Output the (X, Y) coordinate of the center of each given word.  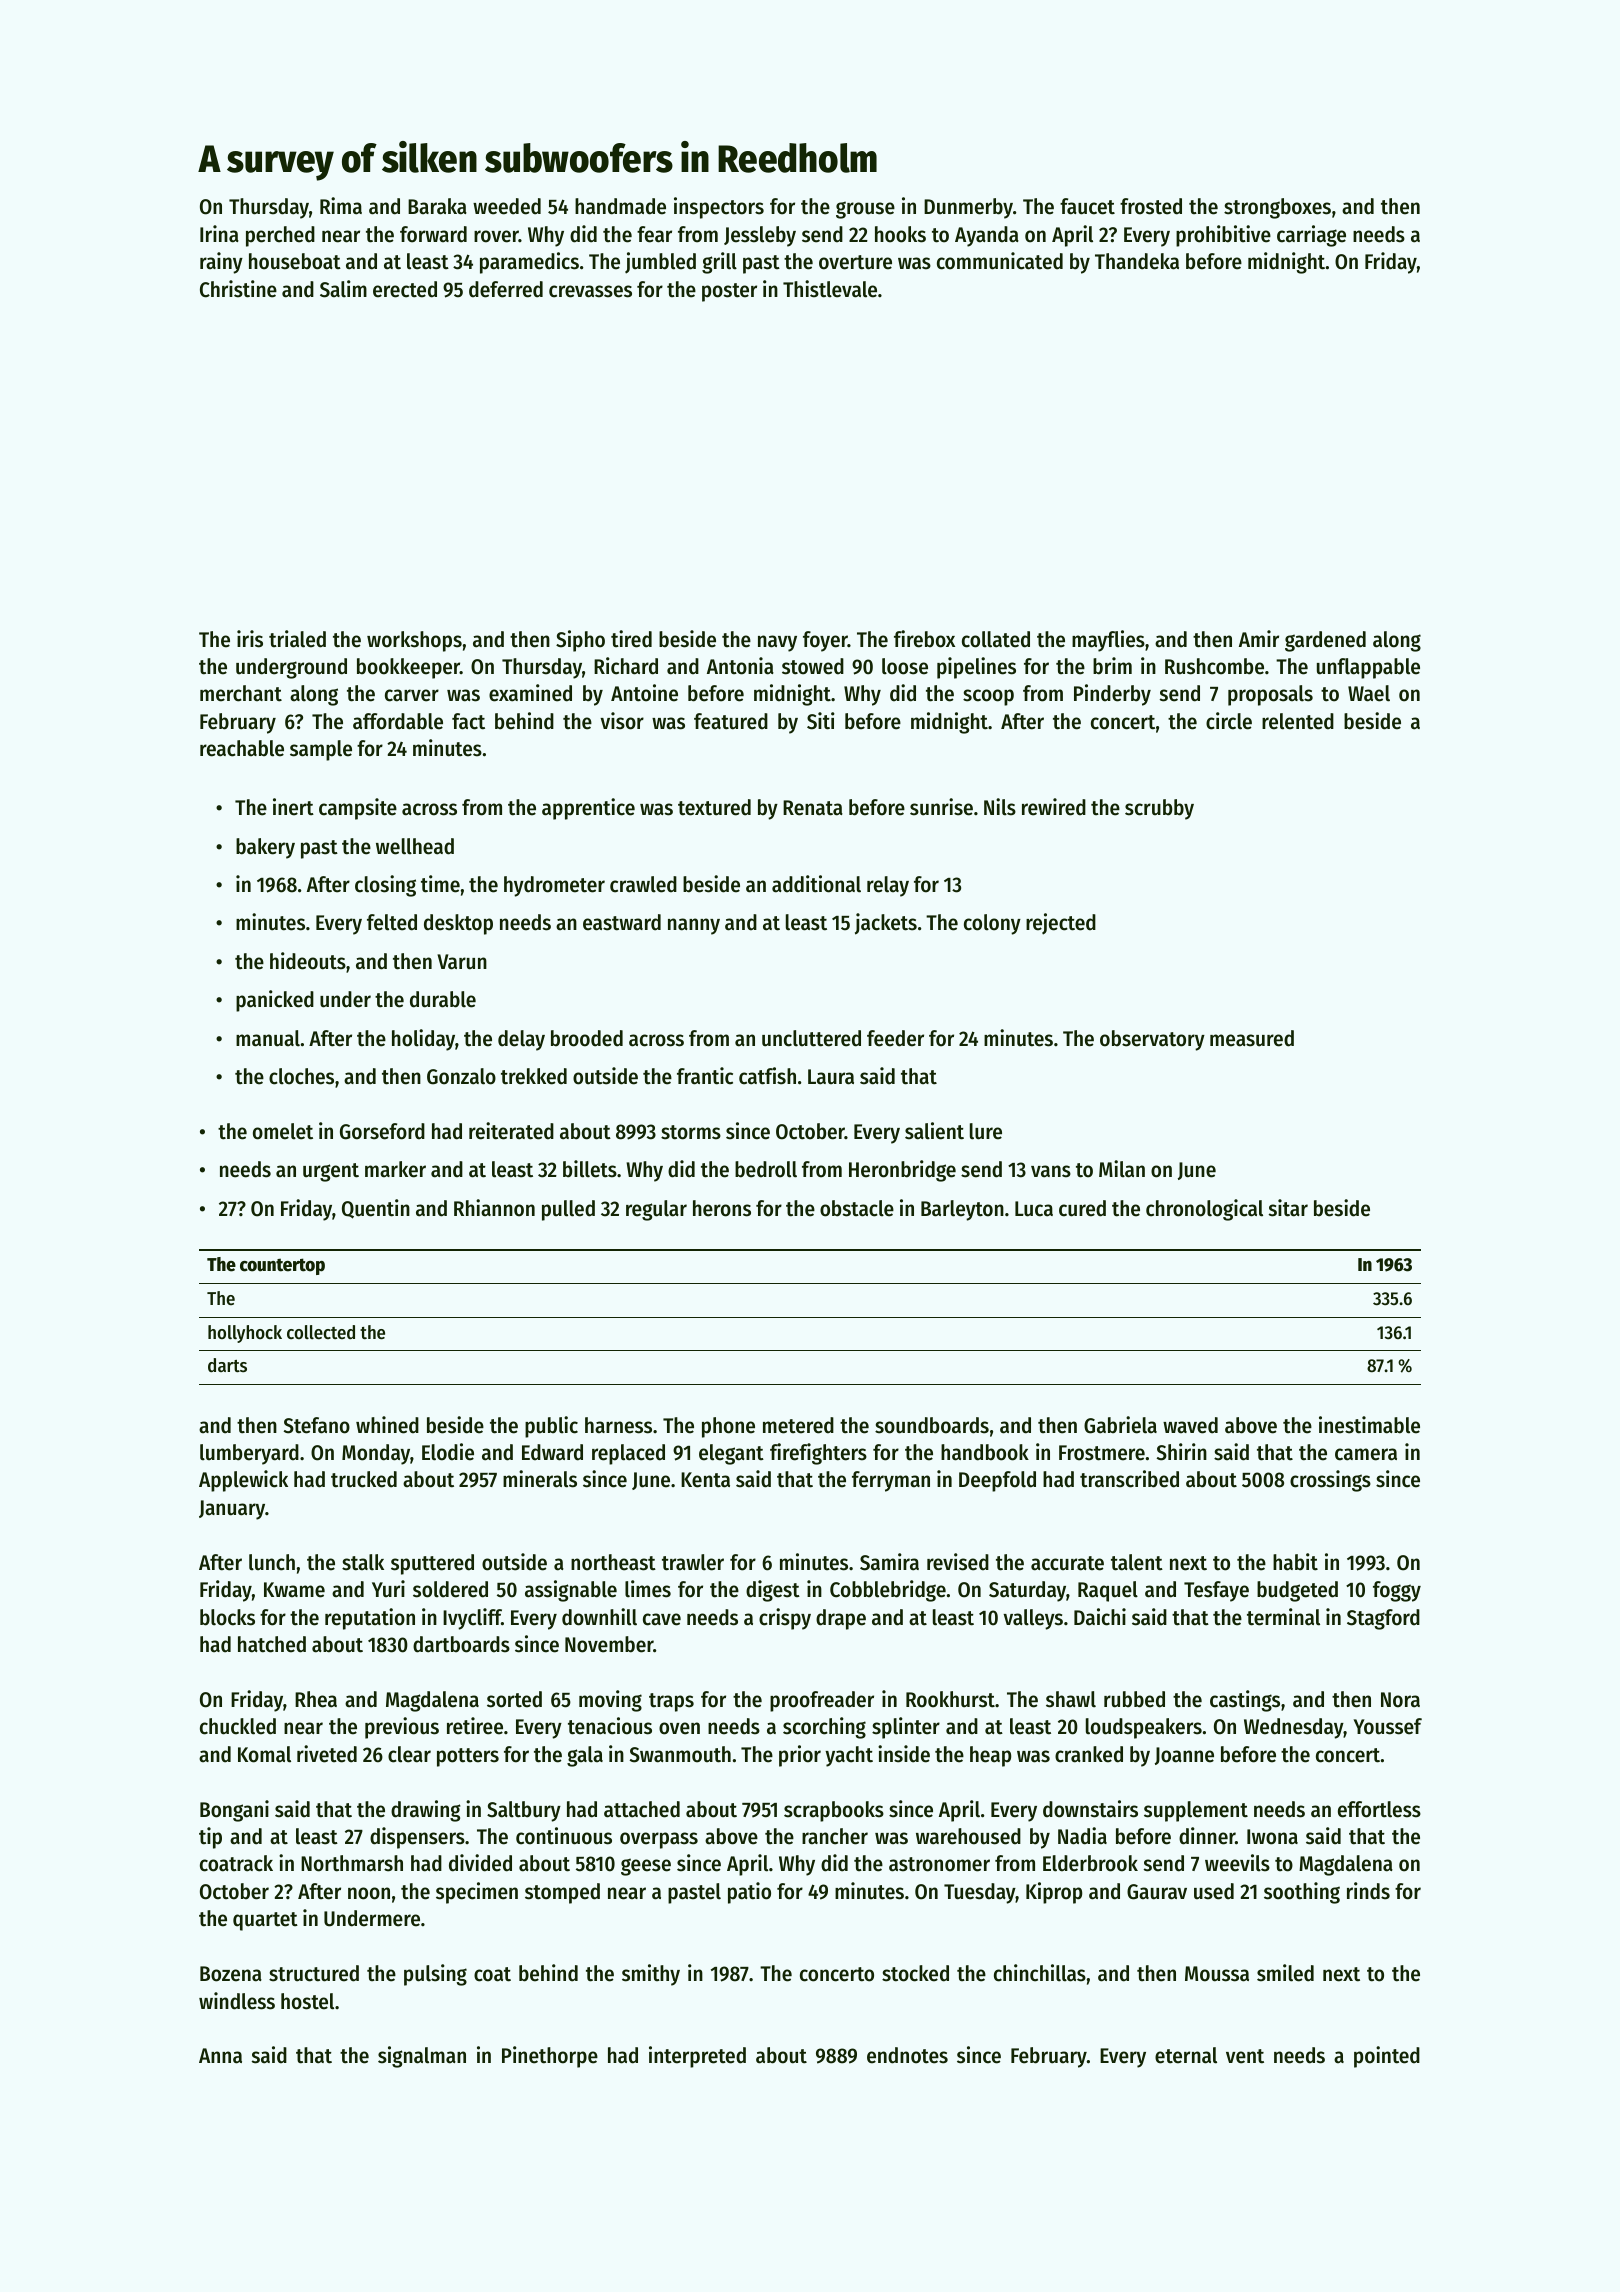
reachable (242, 748)
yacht (849, 1756)
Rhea (316, 1699)
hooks (900, 234)
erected (405, 289)
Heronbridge (902, 1171)
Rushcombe (1214, 666)
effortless (1379, 1809)
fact (468, 721)
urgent (331, 1172)
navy (777, 643)
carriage (1311, 236)
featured (731, 721)
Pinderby (1112, 695)
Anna (220, 2056)
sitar (1288, 1208)
